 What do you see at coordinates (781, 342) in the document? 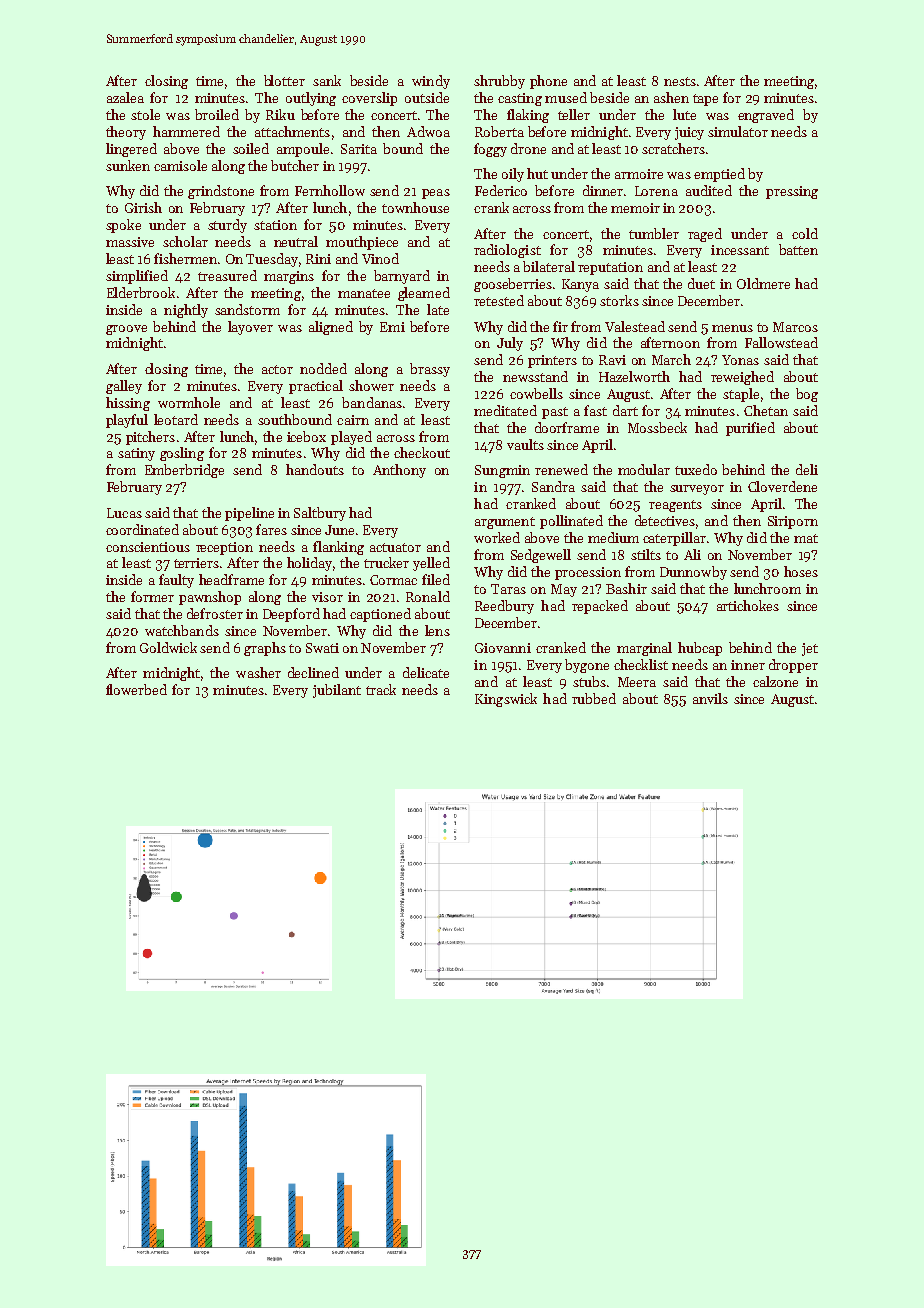
I see `Fallowstead` at bounding box center [781, 342].
